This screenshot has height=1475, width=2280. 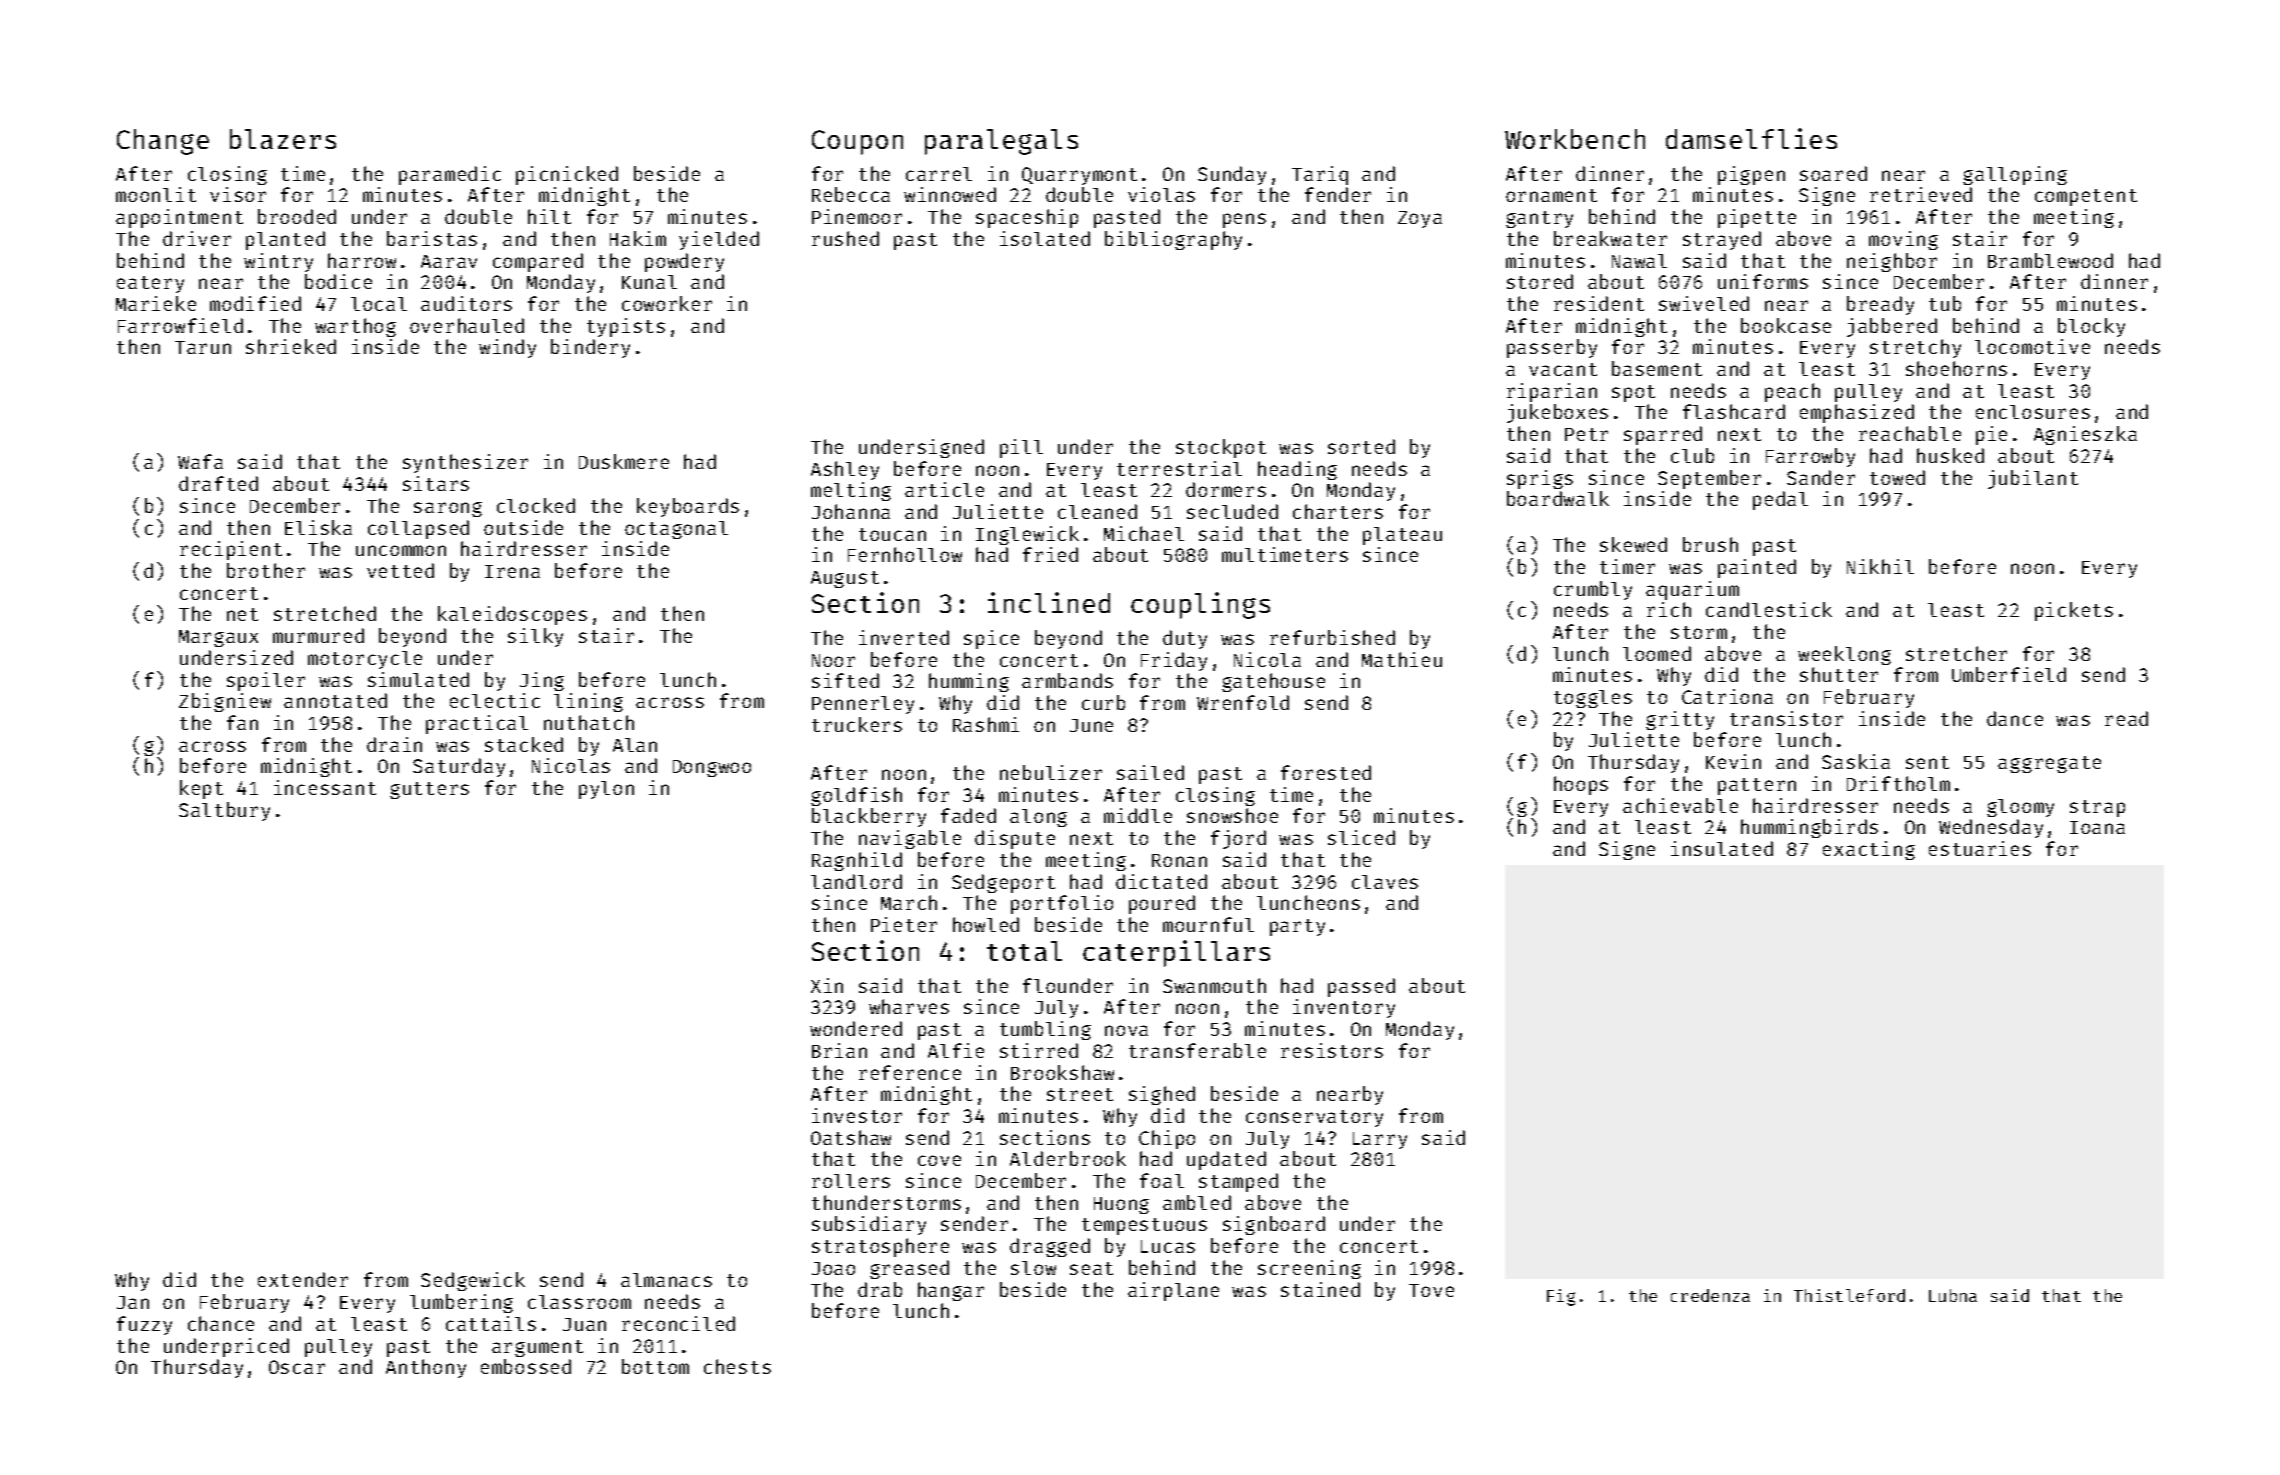 What do you see at coordinates (827, 985) in the screenshot?
I see `Xin` at bounding box center [827, 985].
